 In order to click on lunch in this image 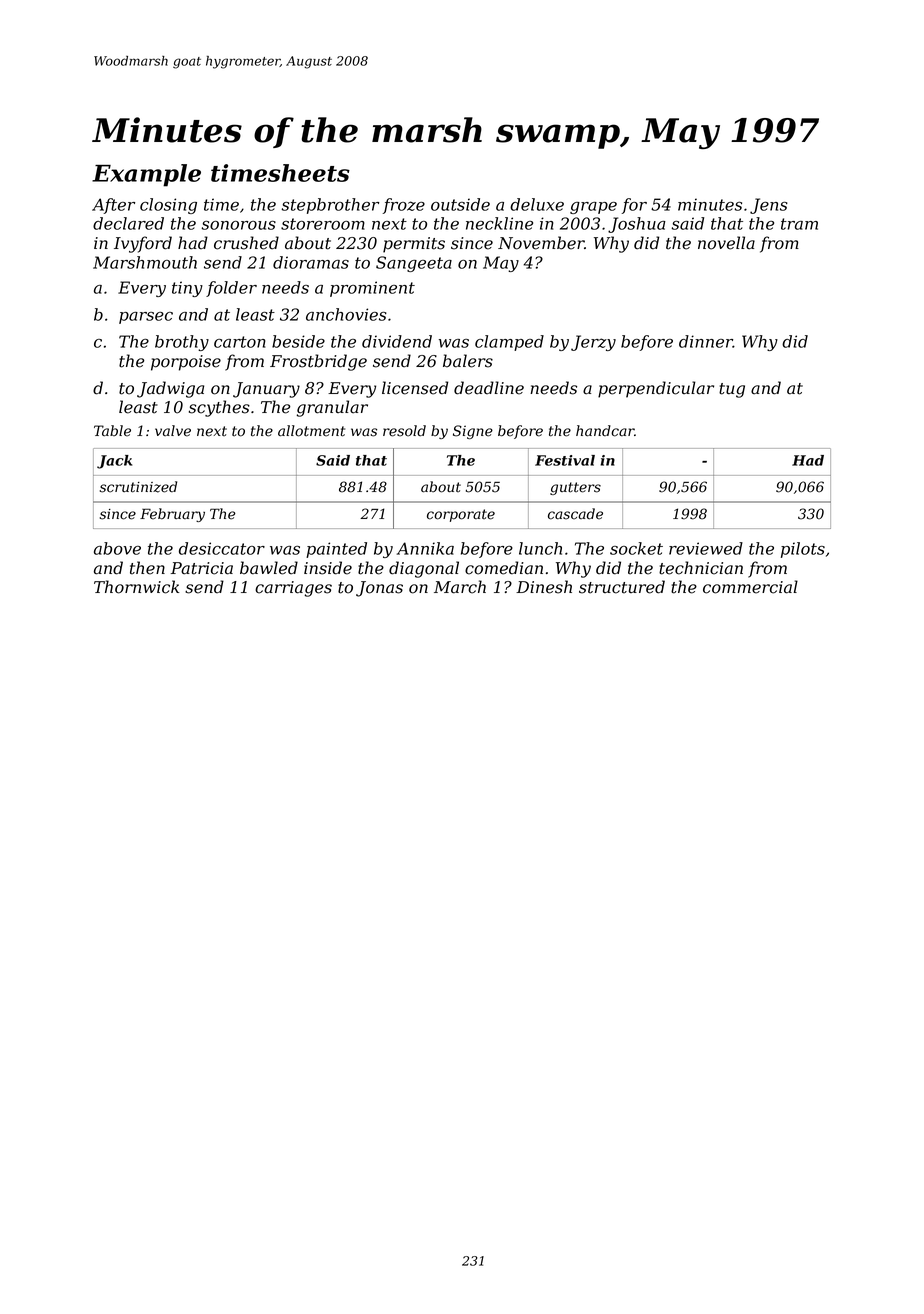, I will do `click(540, 548)`.
